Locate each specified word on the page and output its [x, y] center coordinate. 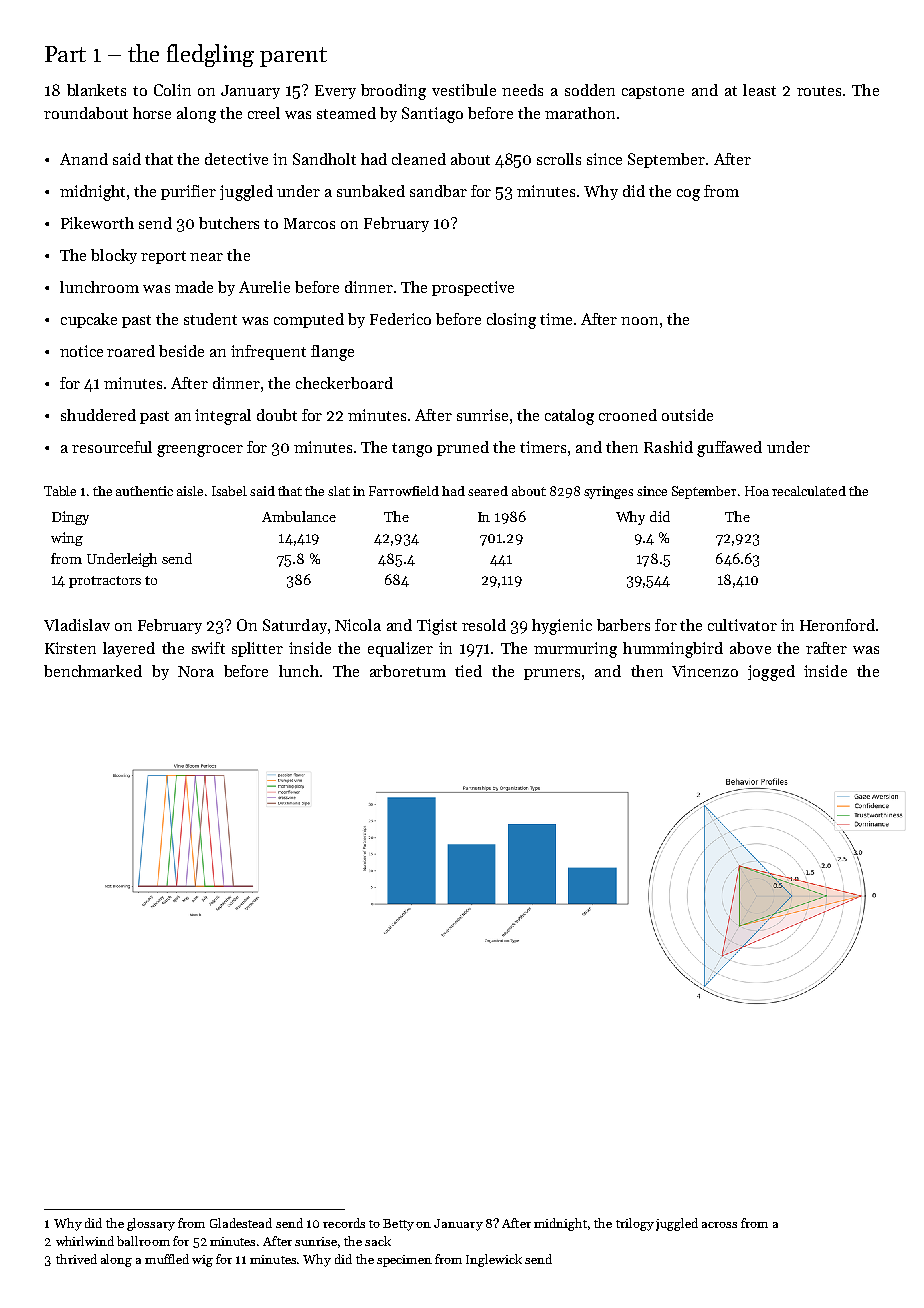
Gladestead [241, 1223]
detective [236, 159]
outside [687, 415]
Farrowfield [404, 491]
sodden [590, 90]
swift [208, 648]
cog [688, 195]
